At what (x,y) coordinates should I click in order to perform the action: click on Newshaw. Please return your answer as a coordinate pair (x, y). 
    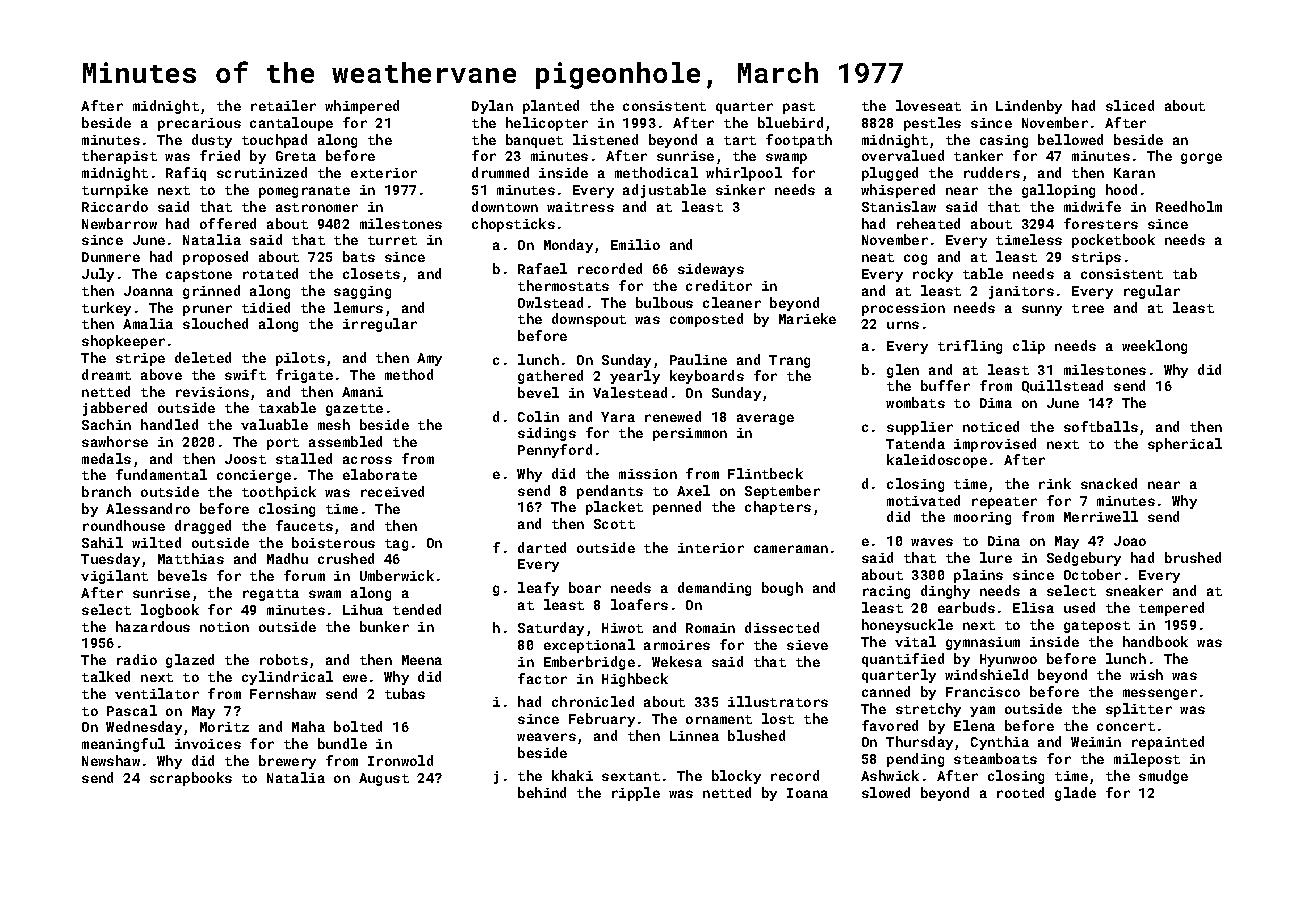
    Looking at the image, I should click on (111, 760).
